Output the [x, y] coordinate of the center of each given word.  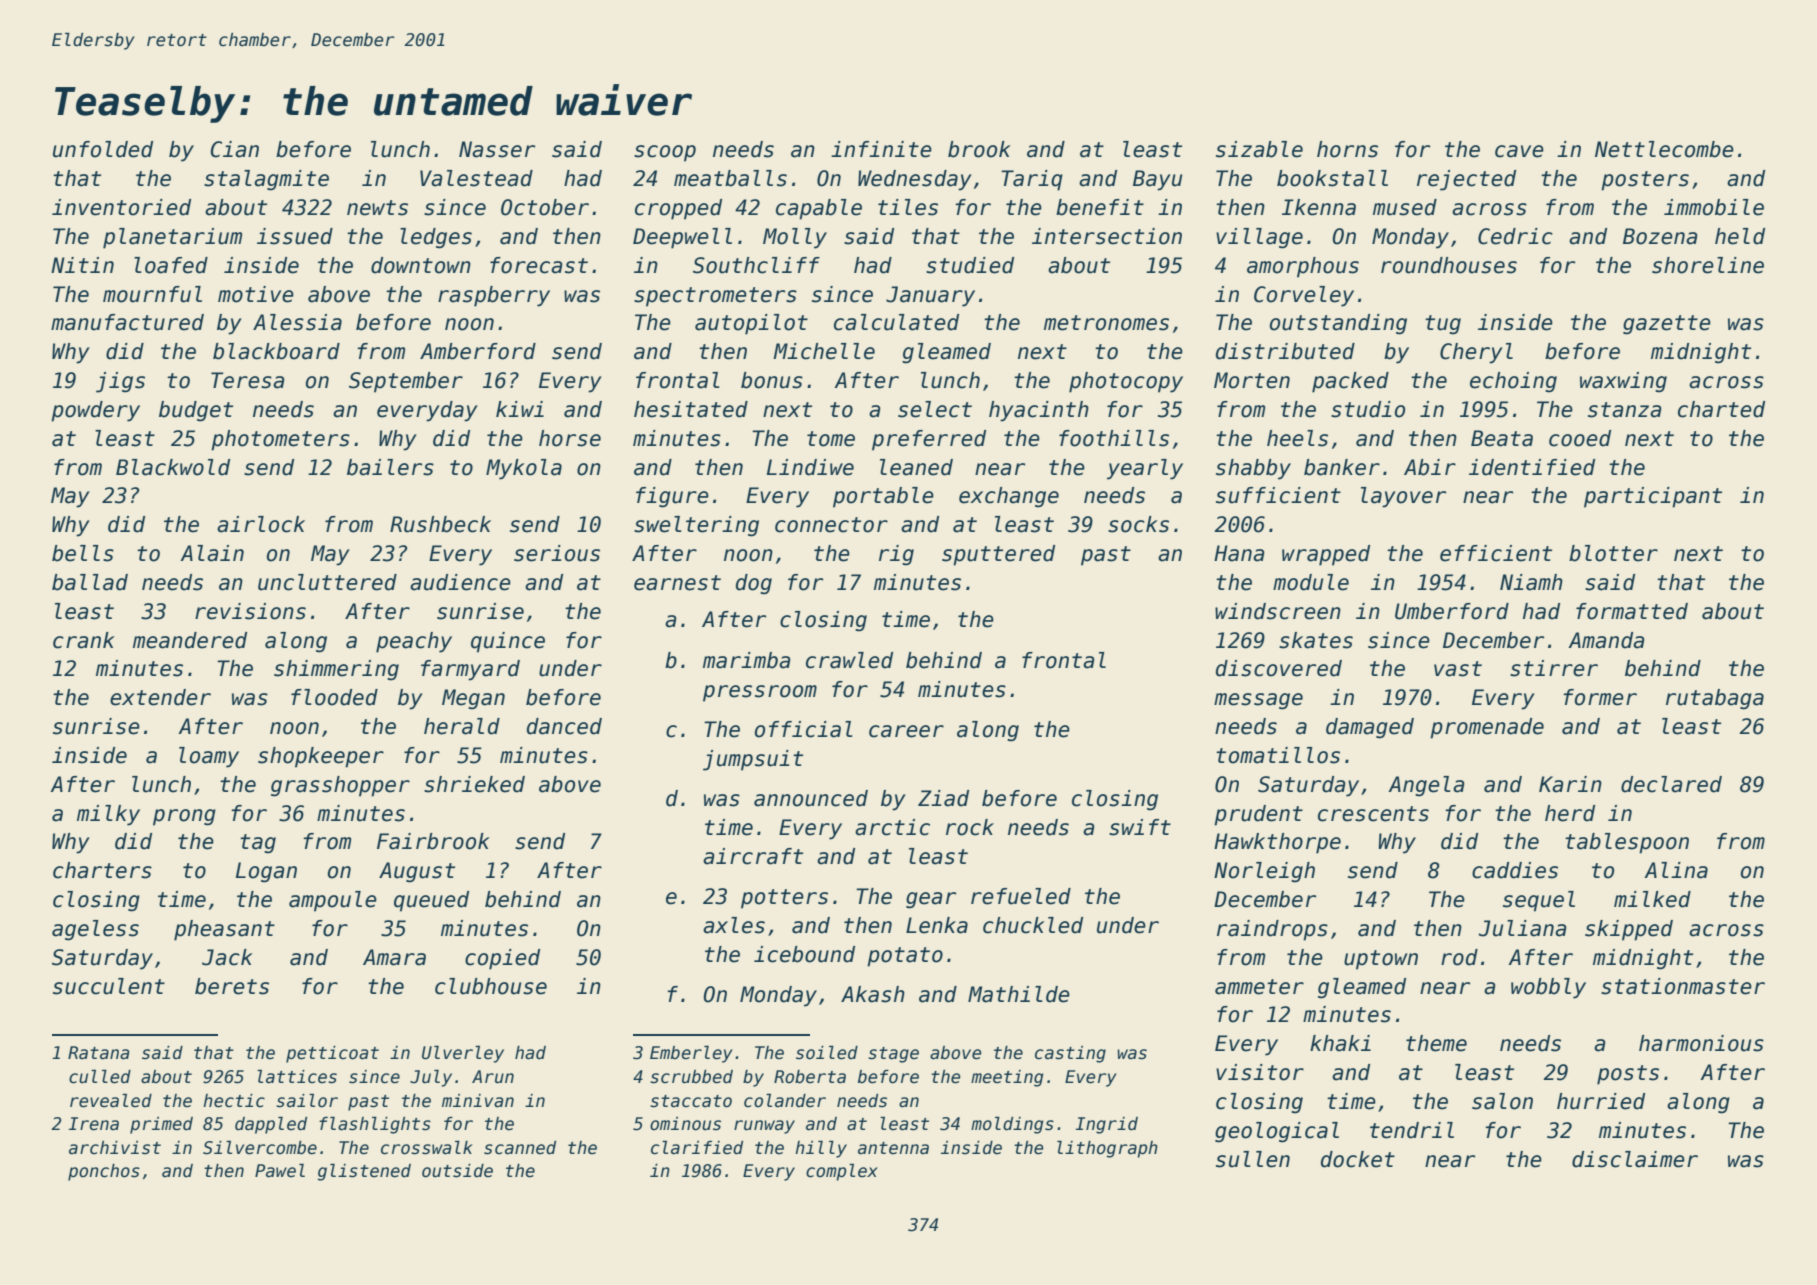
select [935, 409]
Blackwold [173, 467]
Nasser [497, 149]
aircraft [753, 856]
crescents [1373, 814]
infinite [881, 149]
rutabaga [1715, 699]
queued [431, 901]
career [906, 731]
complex [842, 1172]
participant [1653, 497]
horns [1347, 149]
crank [83, 640]
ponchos [104, 1172]
